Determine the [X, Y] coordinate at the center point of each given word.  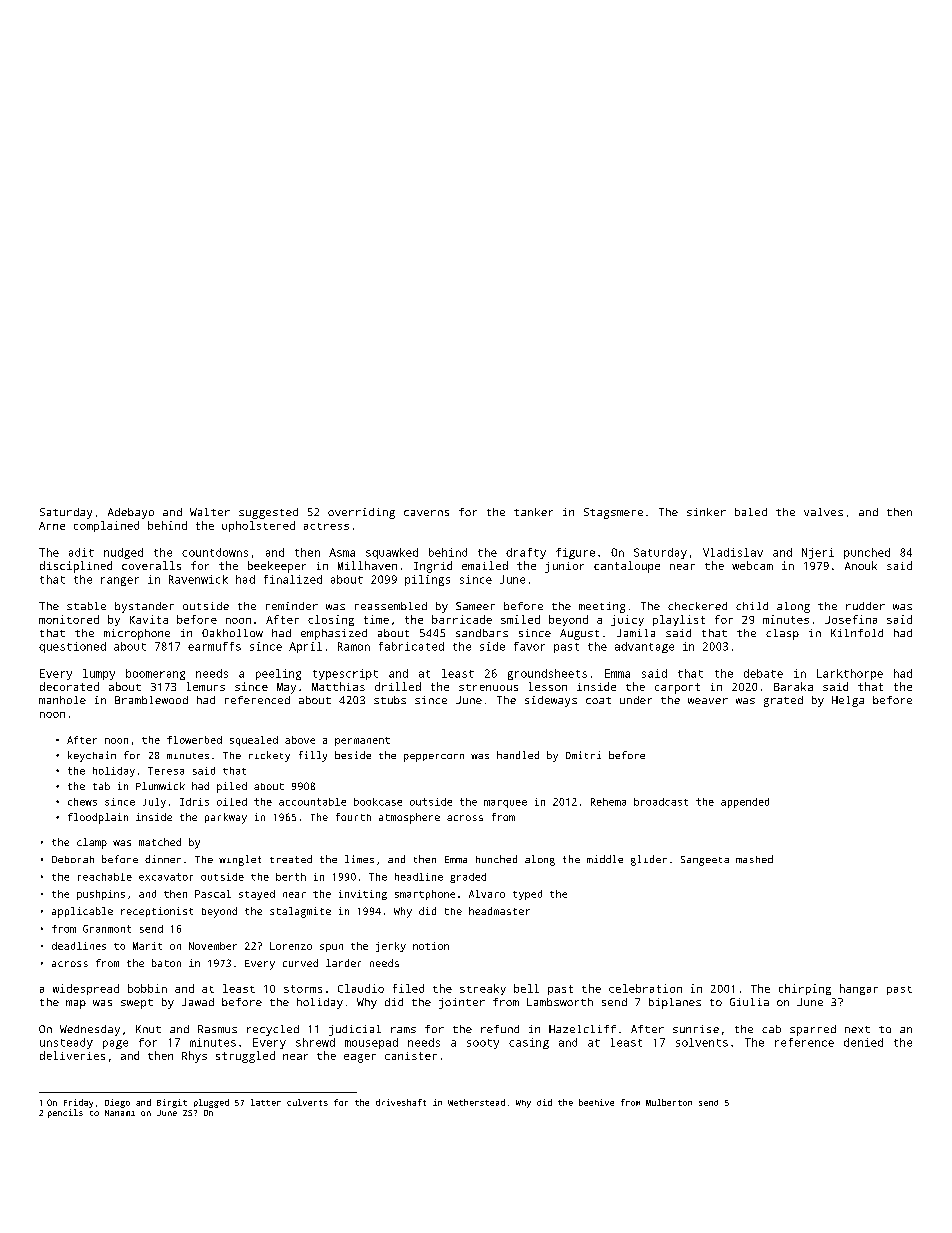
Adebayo [131, 513]
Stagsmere [613, 513]
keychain [92, 756]
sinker [706, 512]
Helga [848, 701]
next [857, 1029]
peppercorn [434, 758]
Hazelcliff [582, 1029]
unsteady [66, 1043]
